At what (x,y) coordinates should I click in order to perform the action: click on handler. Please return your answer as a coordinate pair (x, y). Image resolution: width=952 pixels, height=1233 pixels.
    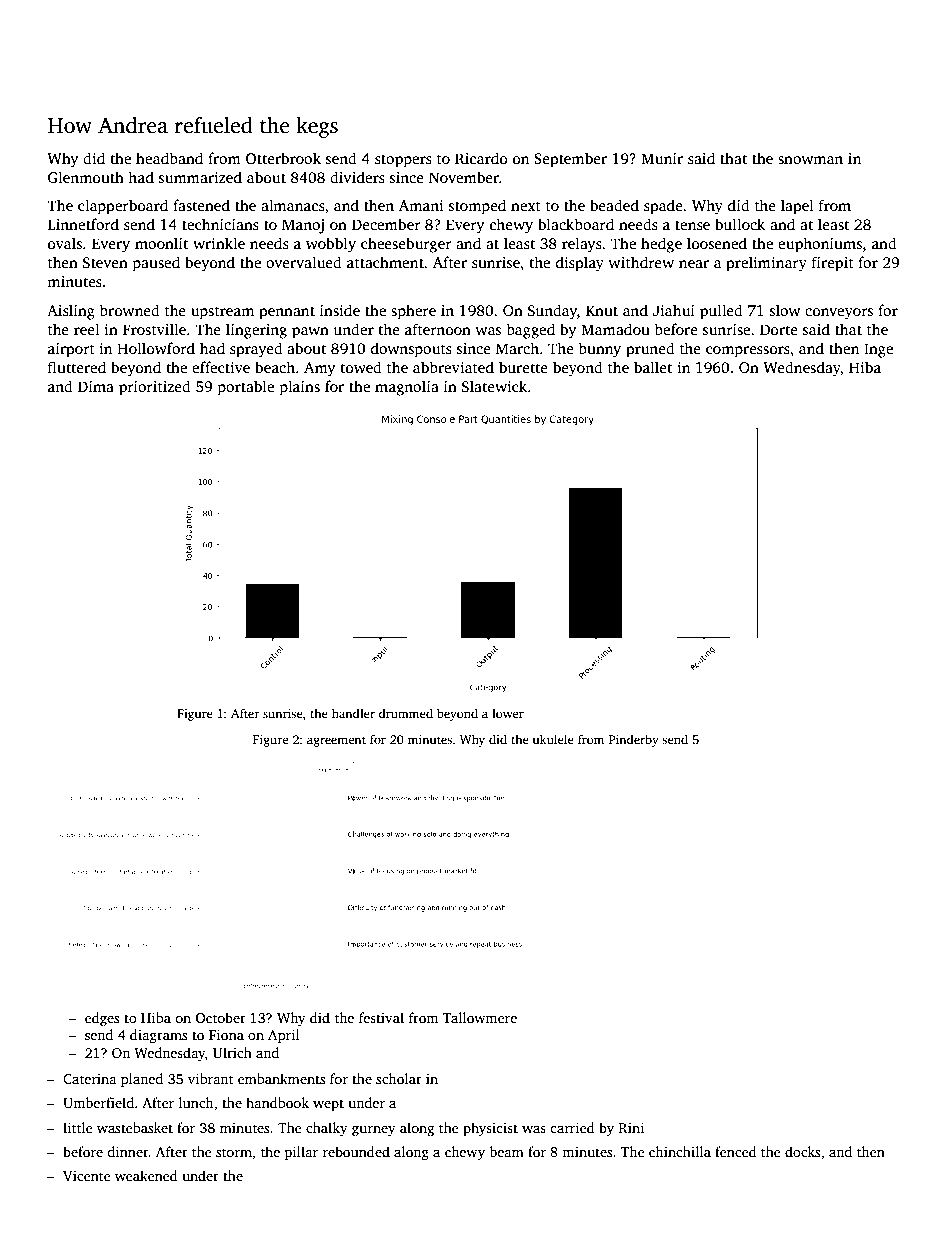
    Looking at the image, I should click on (353, 713).
